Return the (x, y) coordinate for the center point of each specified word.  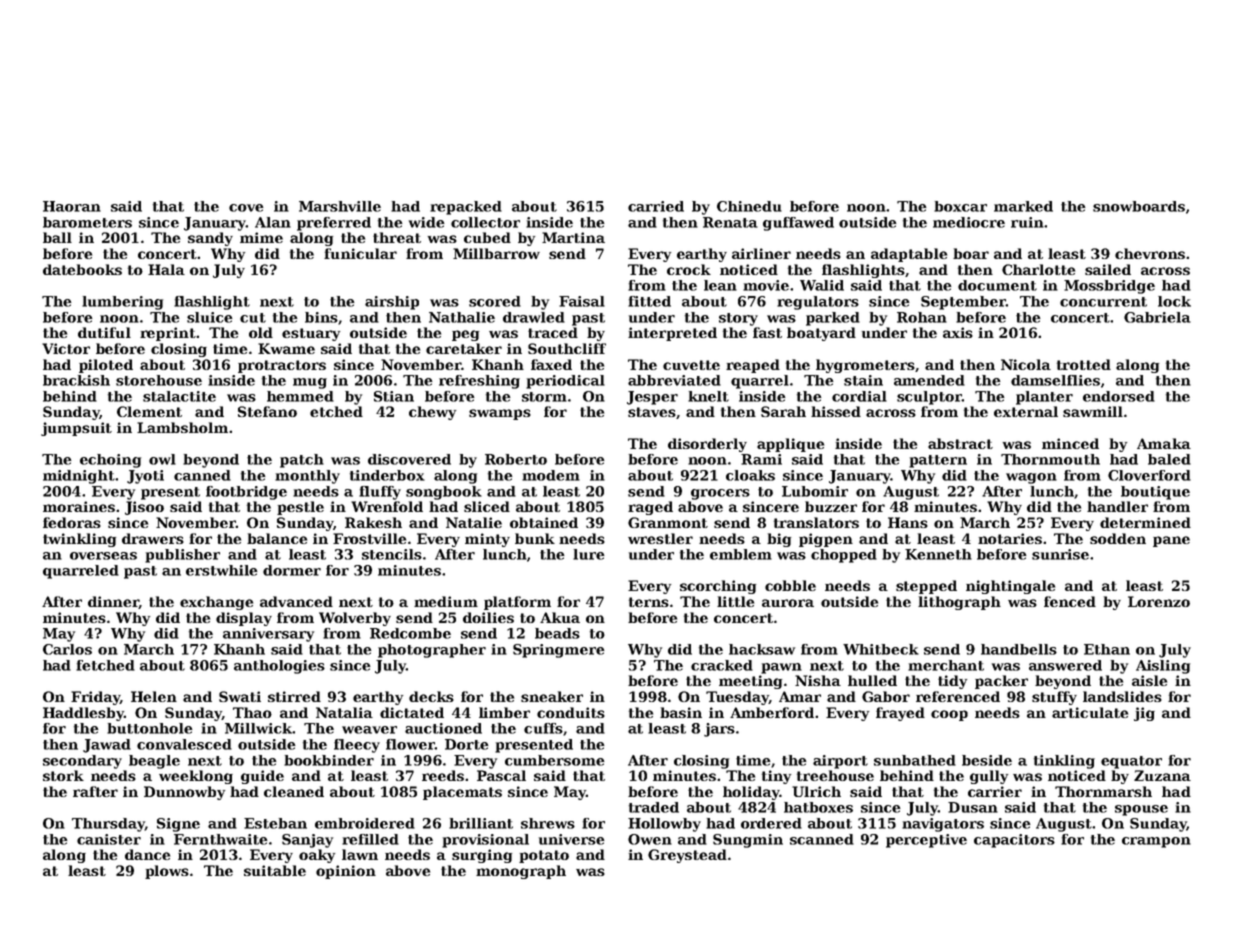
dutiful (104, 332)
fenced (1070, 601)
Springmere (559, 651)
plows (167, 872)
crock (689, 269)
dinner (113, 602)
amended (929, 380)
